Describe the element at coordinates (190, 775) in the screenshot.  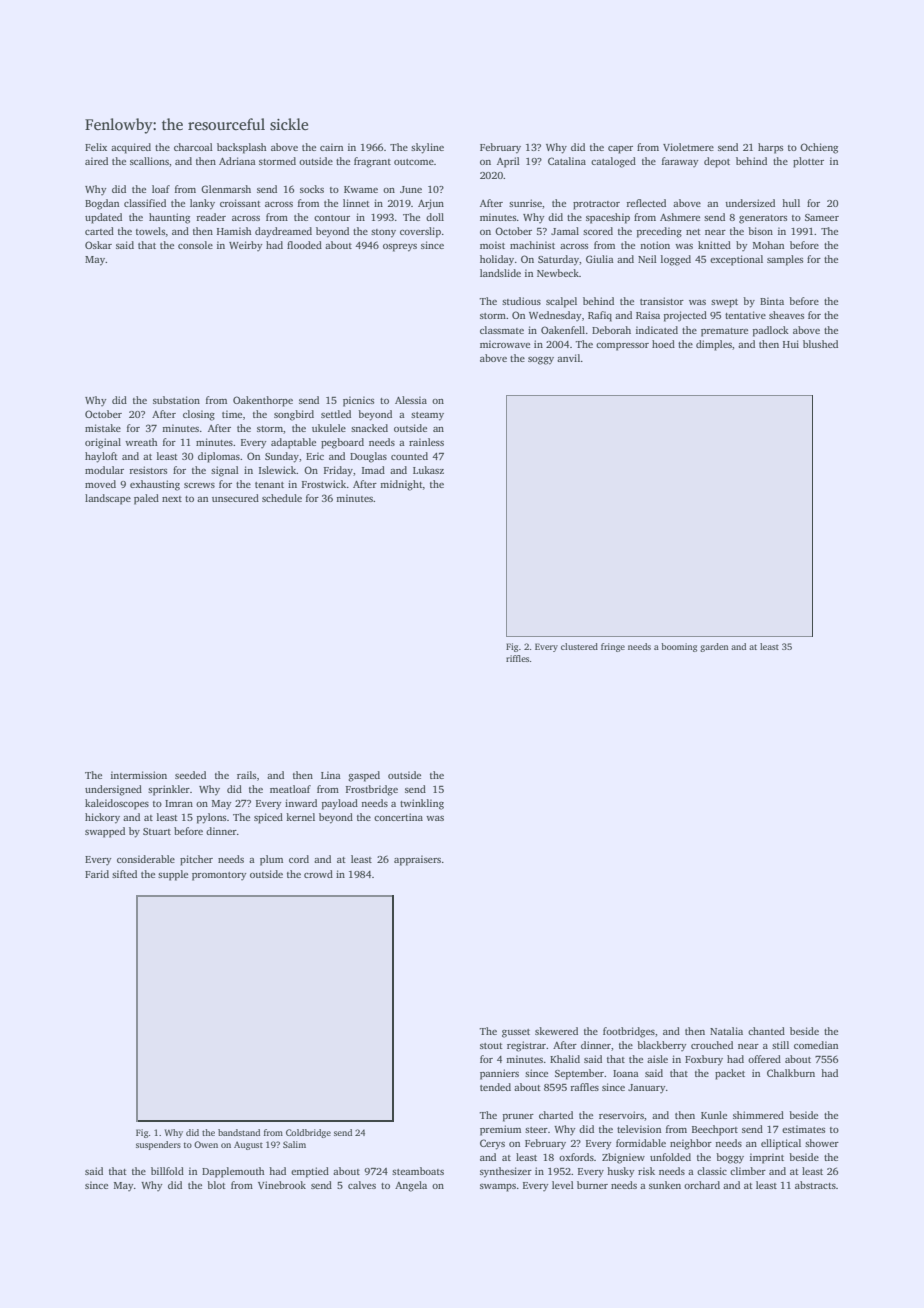
I see `seeded` at that location.
